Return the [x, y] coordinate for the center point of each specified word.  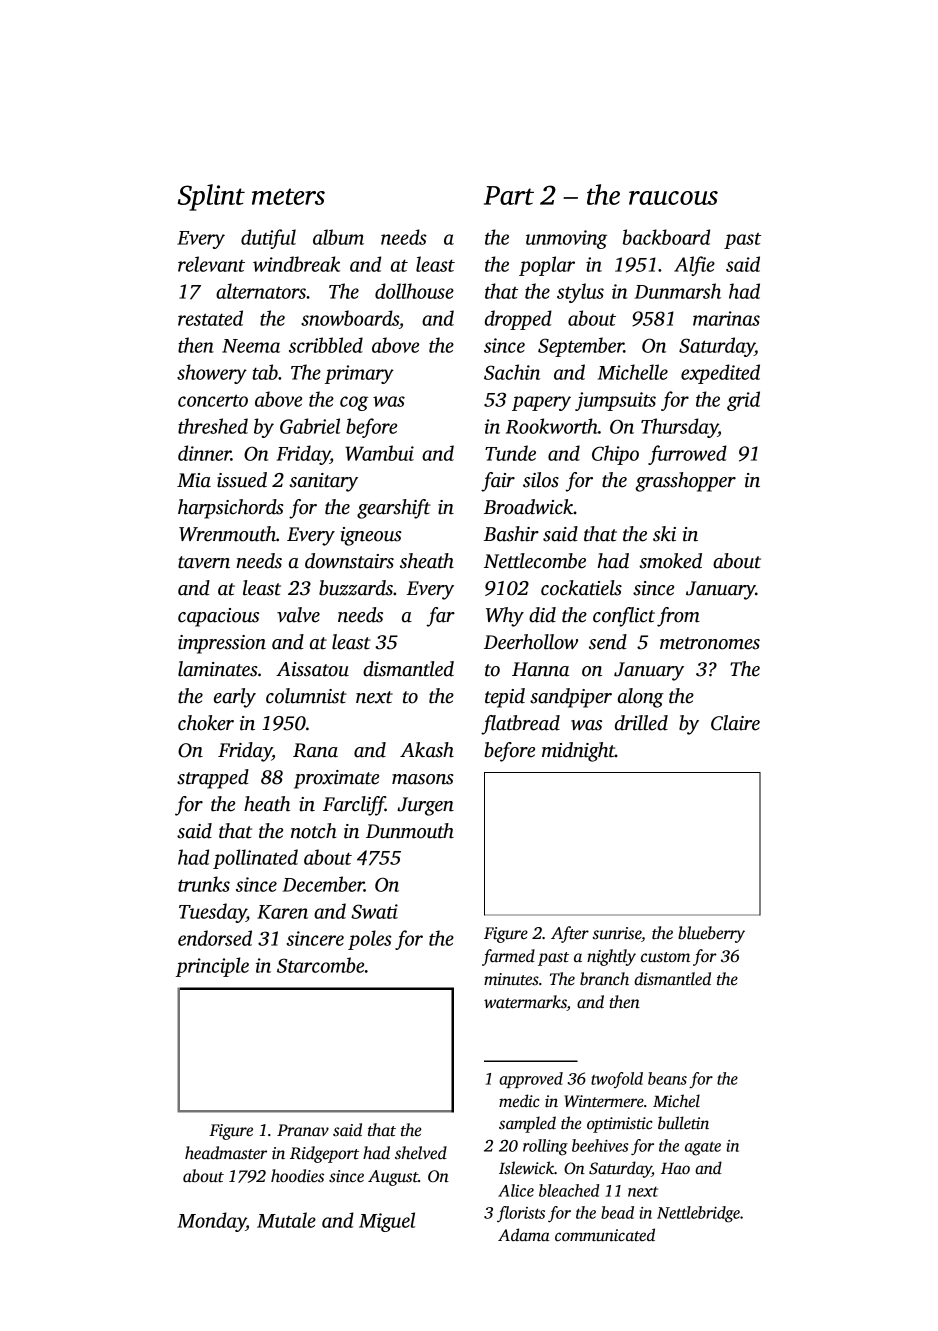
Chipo [615, 455]
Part [509, 195]
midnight [578, 752]
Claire [735, 723]
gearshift [394, 509]
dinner [204, 453]
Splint [211, 197]
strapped [213, 779]
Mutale [286, 1220]
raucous [673, 198]
